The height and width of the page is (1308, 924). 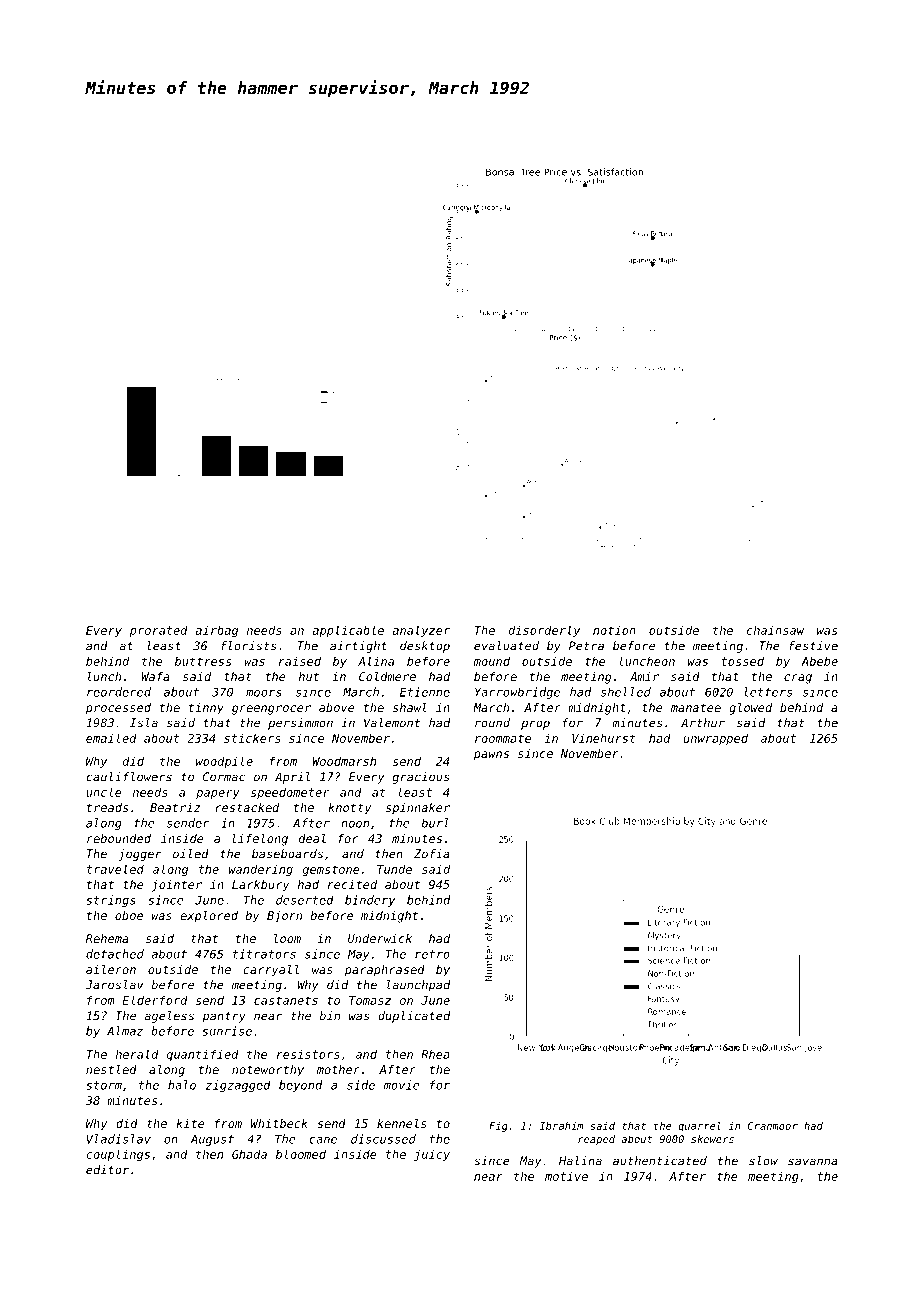 What do you see at coordinates (249, 1154) in the page?
I see `Ghada` at bounding box center [249, 1154].
